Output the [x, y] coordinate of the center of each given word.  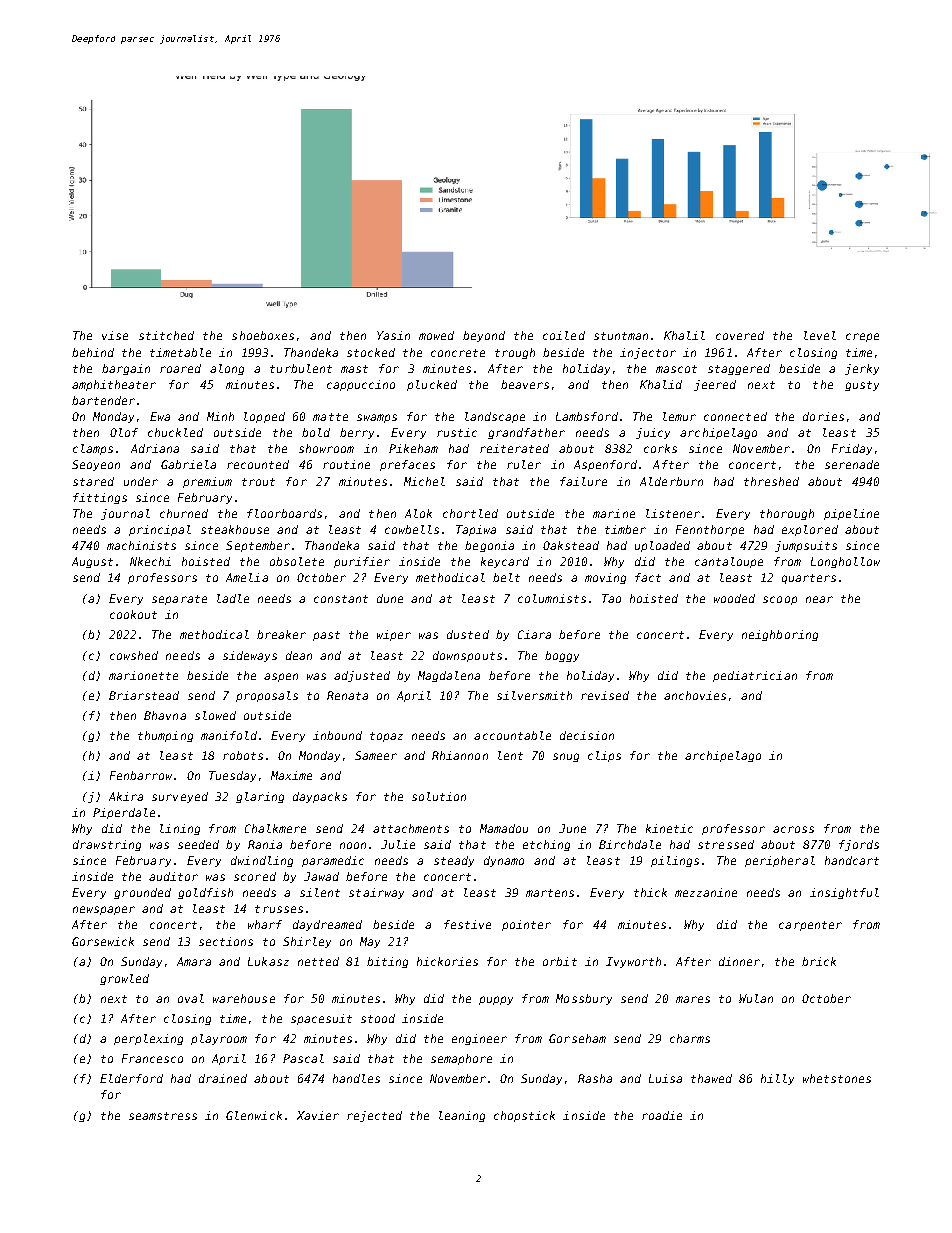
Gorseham [577, 1038]
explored [810, 530]
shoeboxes [263, 335]
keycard [505, 562]
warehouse [244, 998]
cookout [133, 614]
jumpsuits [806, 546]
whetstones [837, 1078]
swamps [377, 418]
